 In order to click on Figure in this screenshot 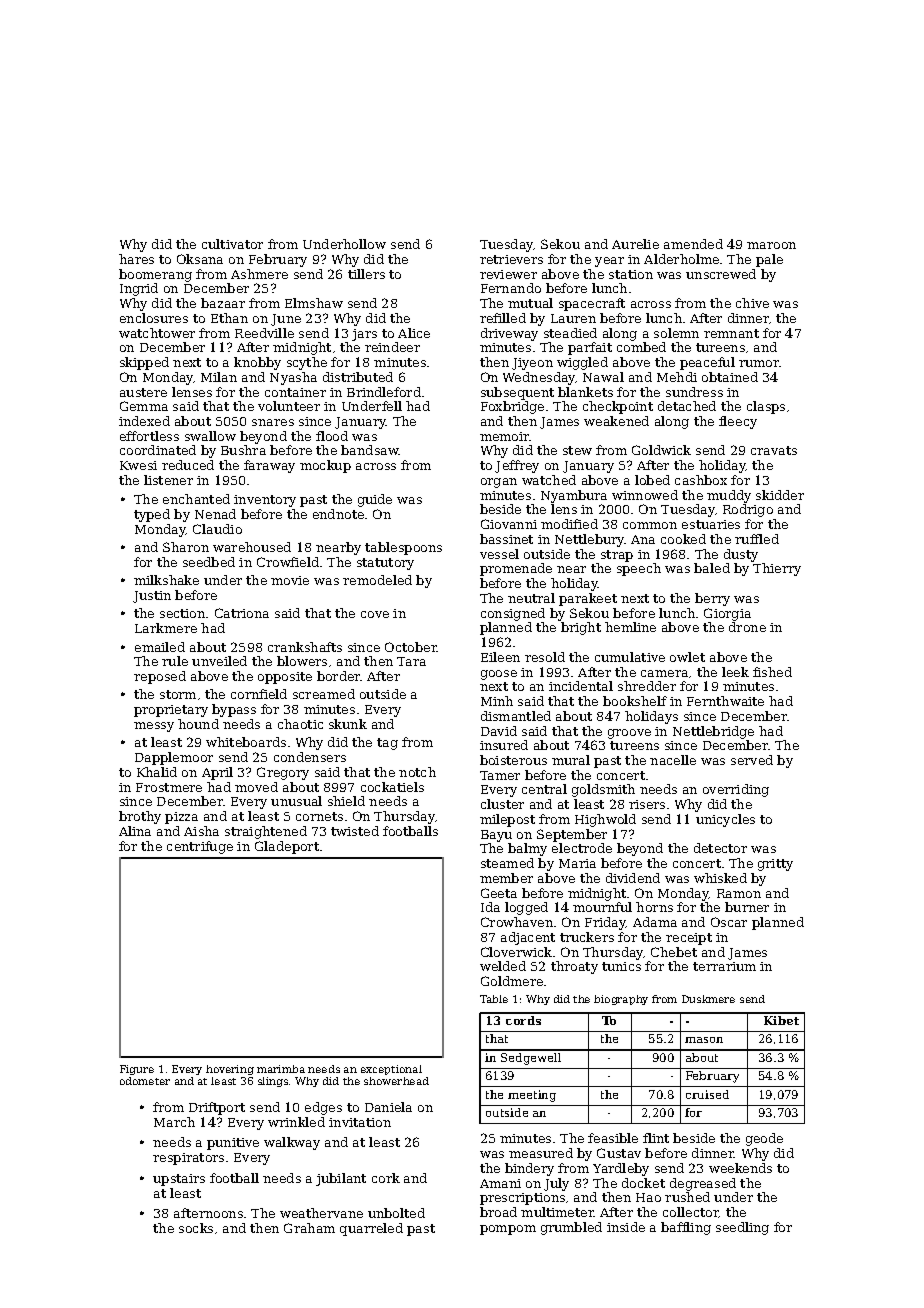, I will do `click(137, 1070)`.
